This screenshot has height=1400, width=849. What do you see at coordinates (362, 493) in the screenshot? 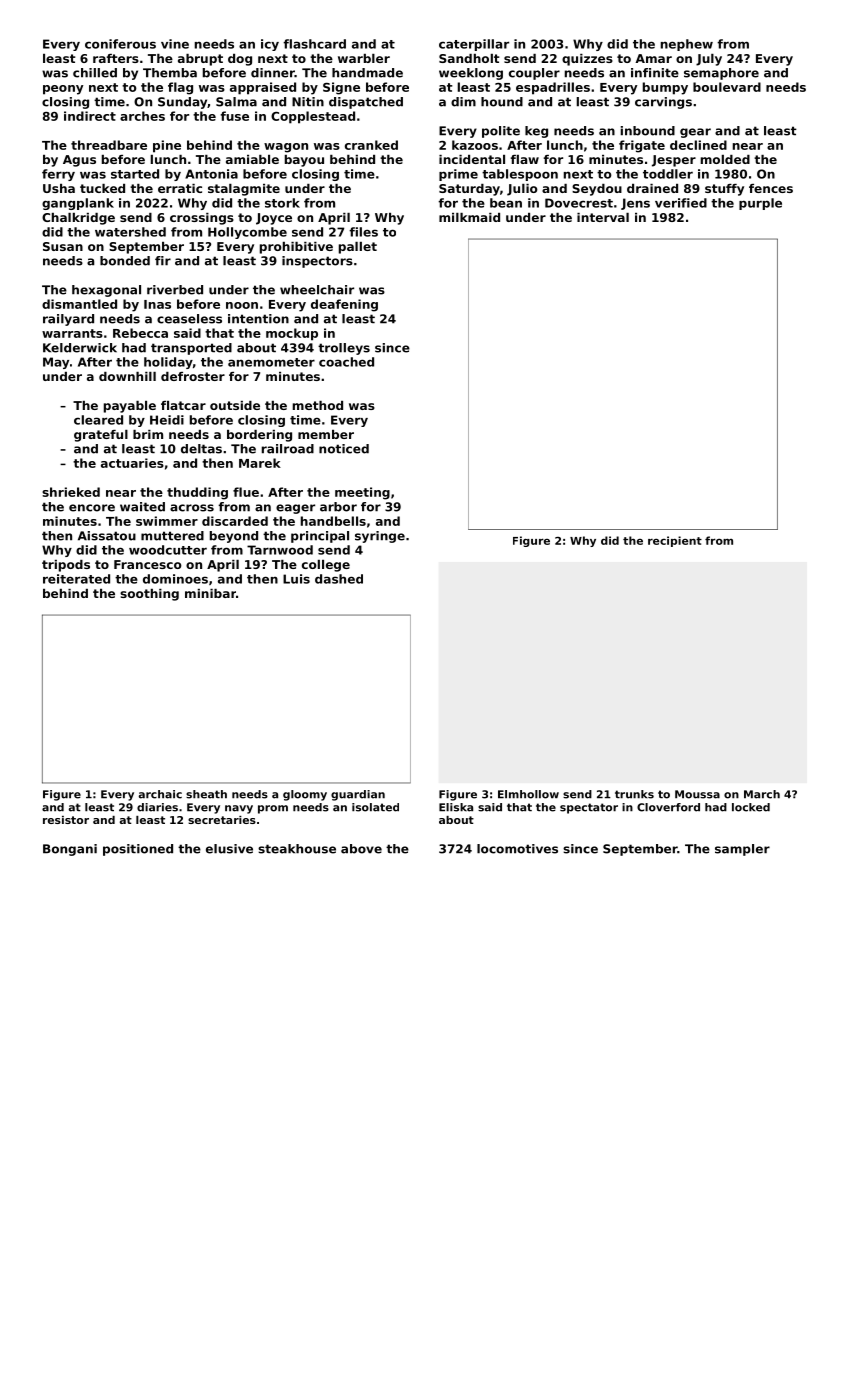
I see `meeting` at bounding box center [362, 493].
